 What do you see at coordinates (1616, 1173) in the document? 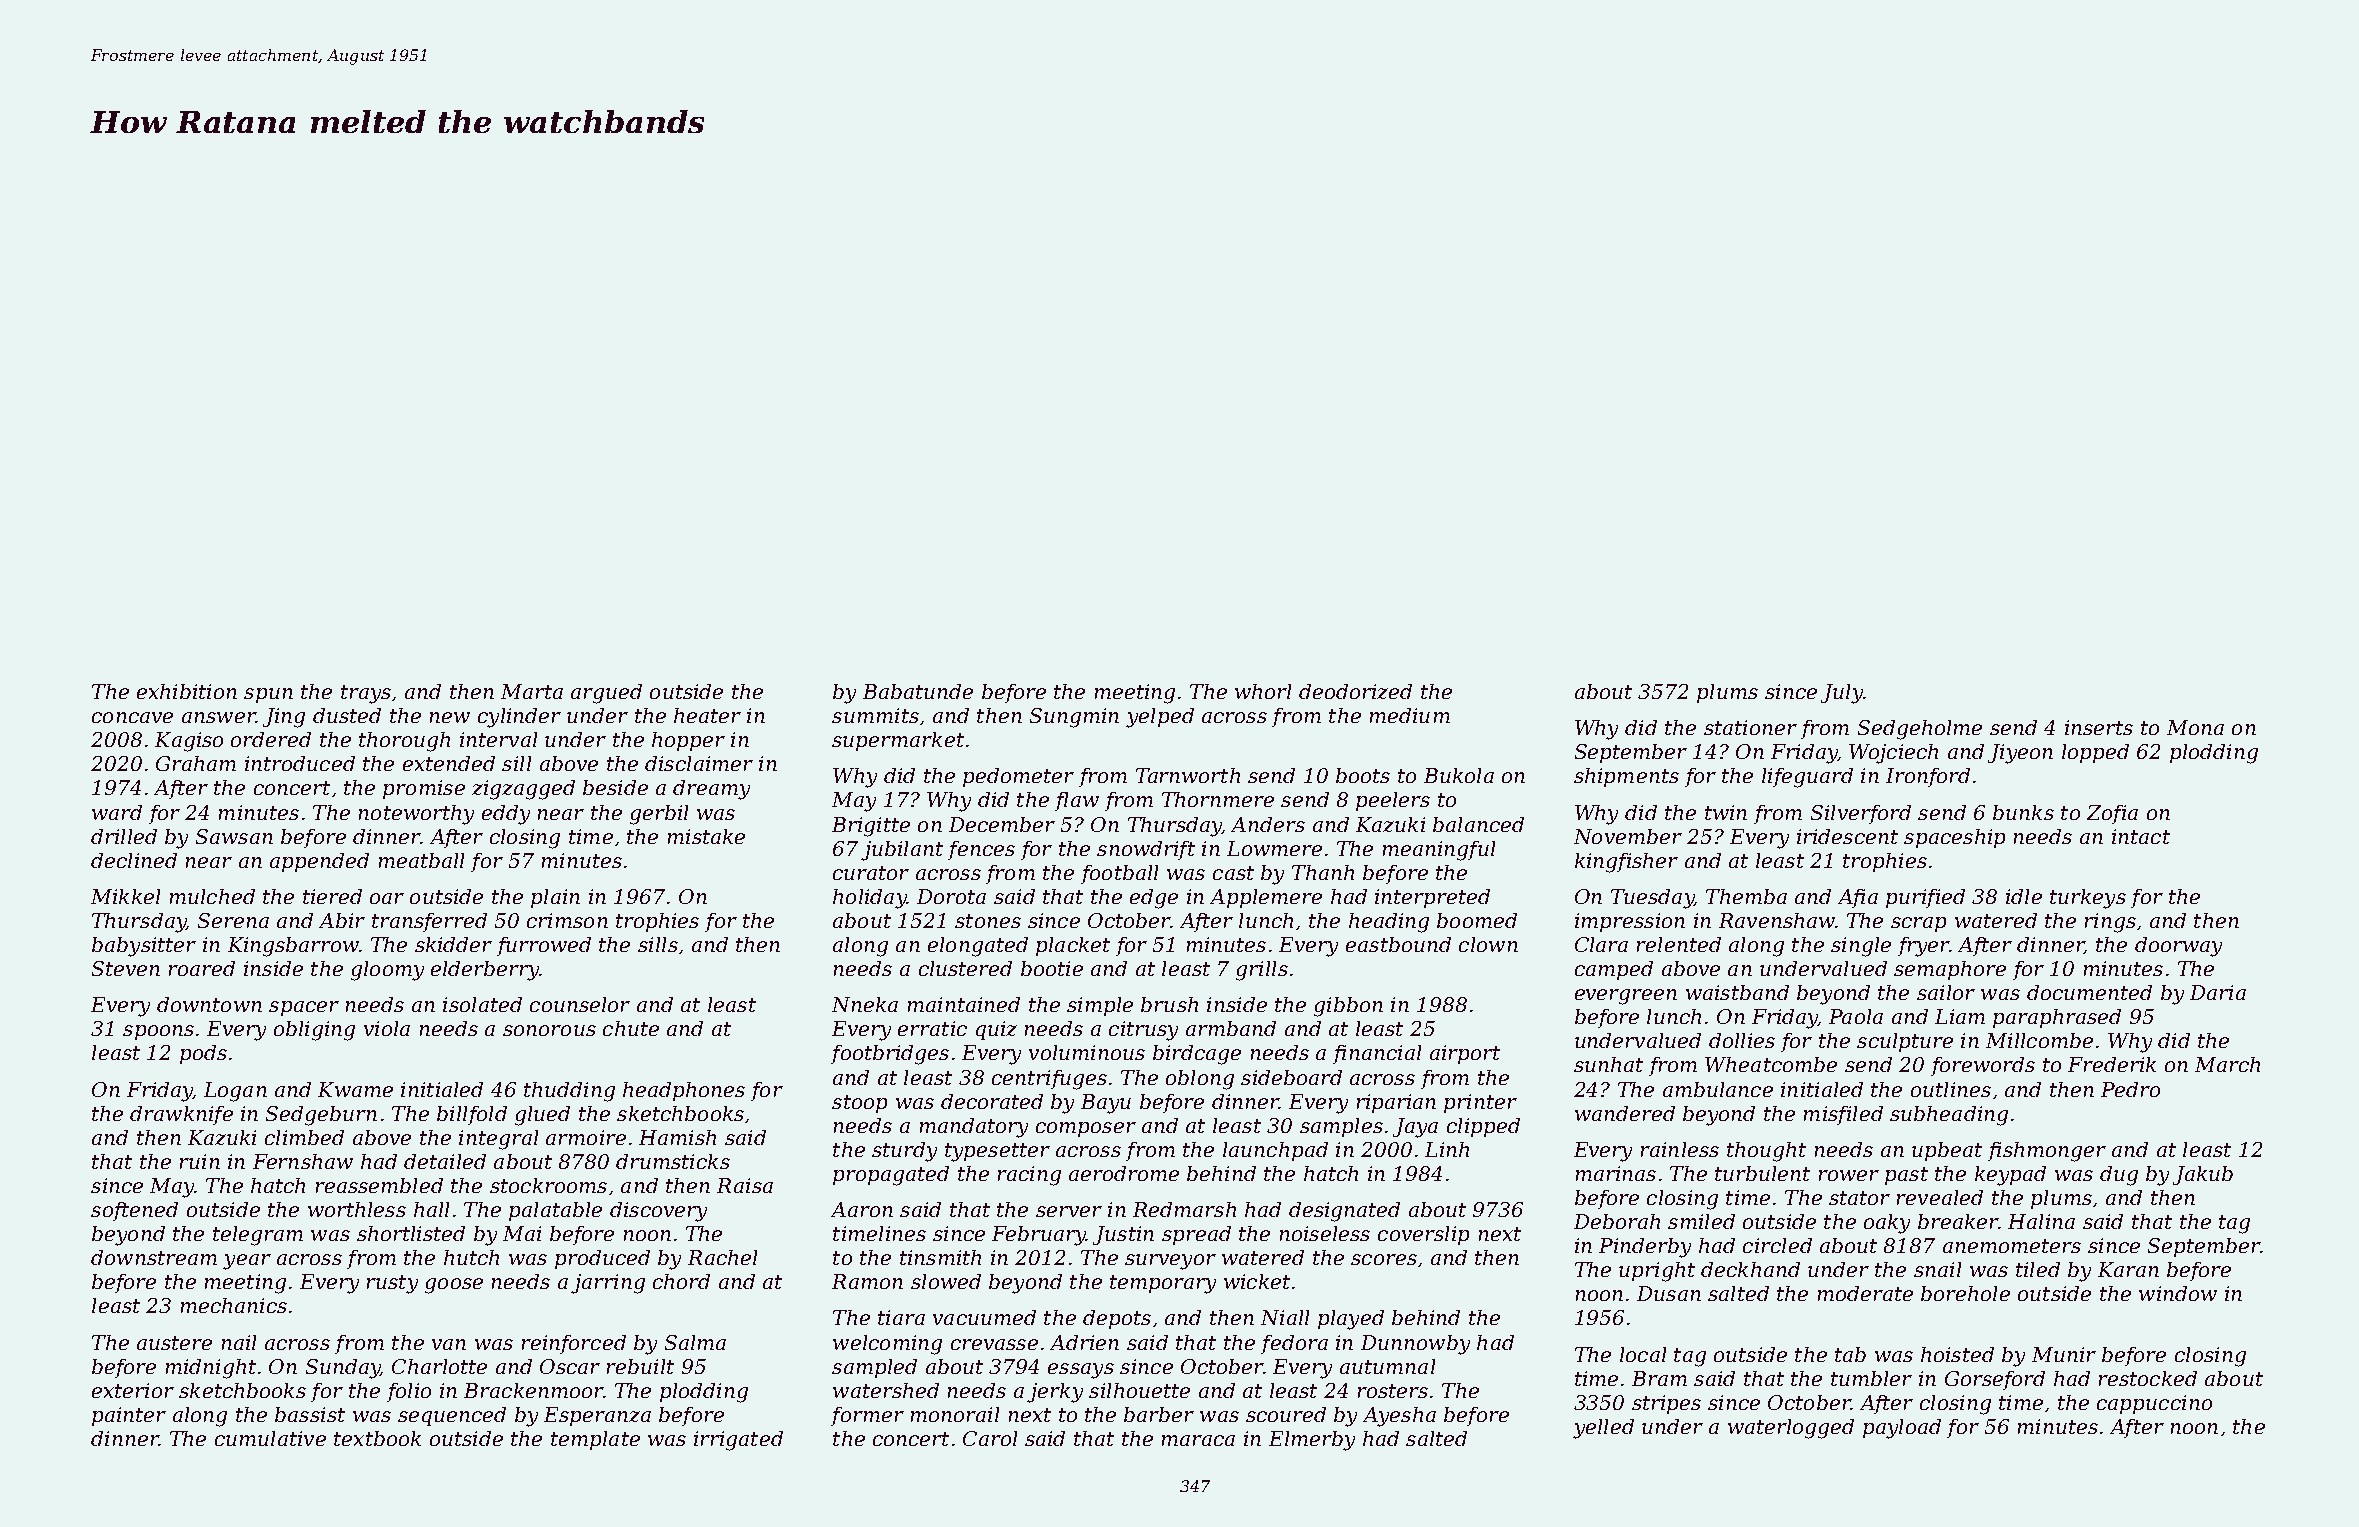
I see `marinas` at bounding box center [1616, 1173].
